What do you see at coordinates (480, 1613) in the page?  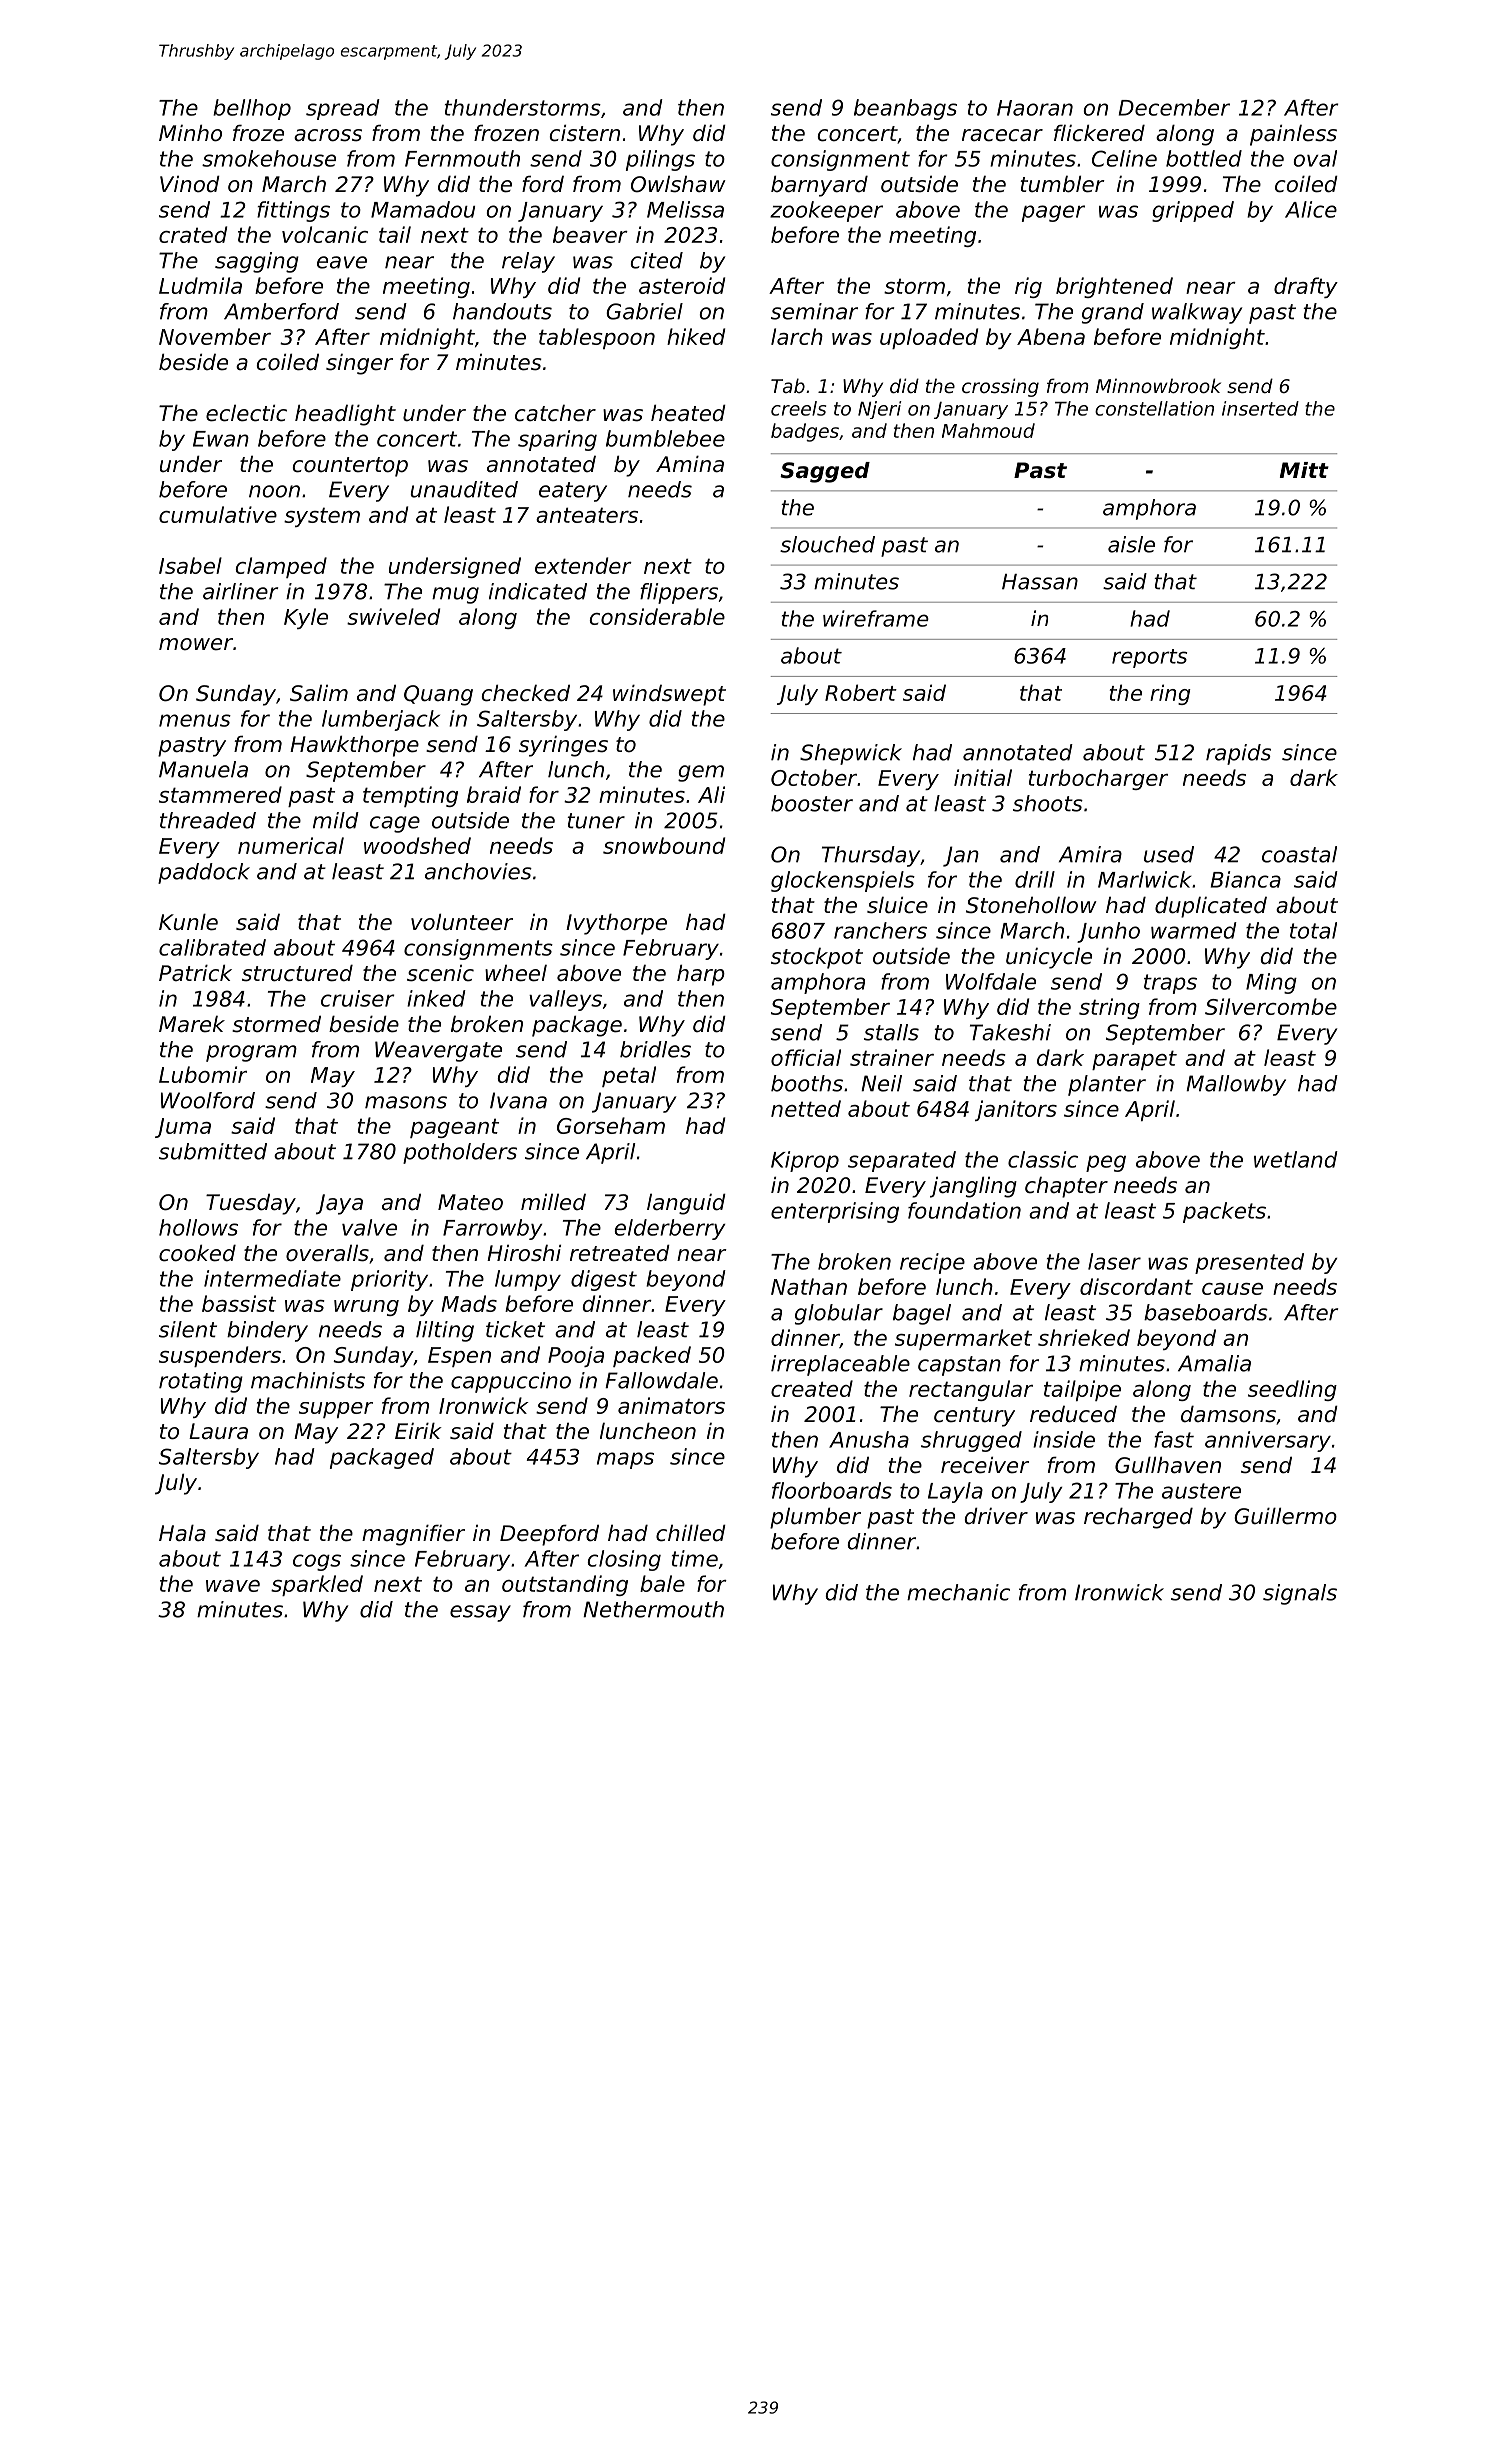 I see `essay` at bounding box center [480, 1613].
